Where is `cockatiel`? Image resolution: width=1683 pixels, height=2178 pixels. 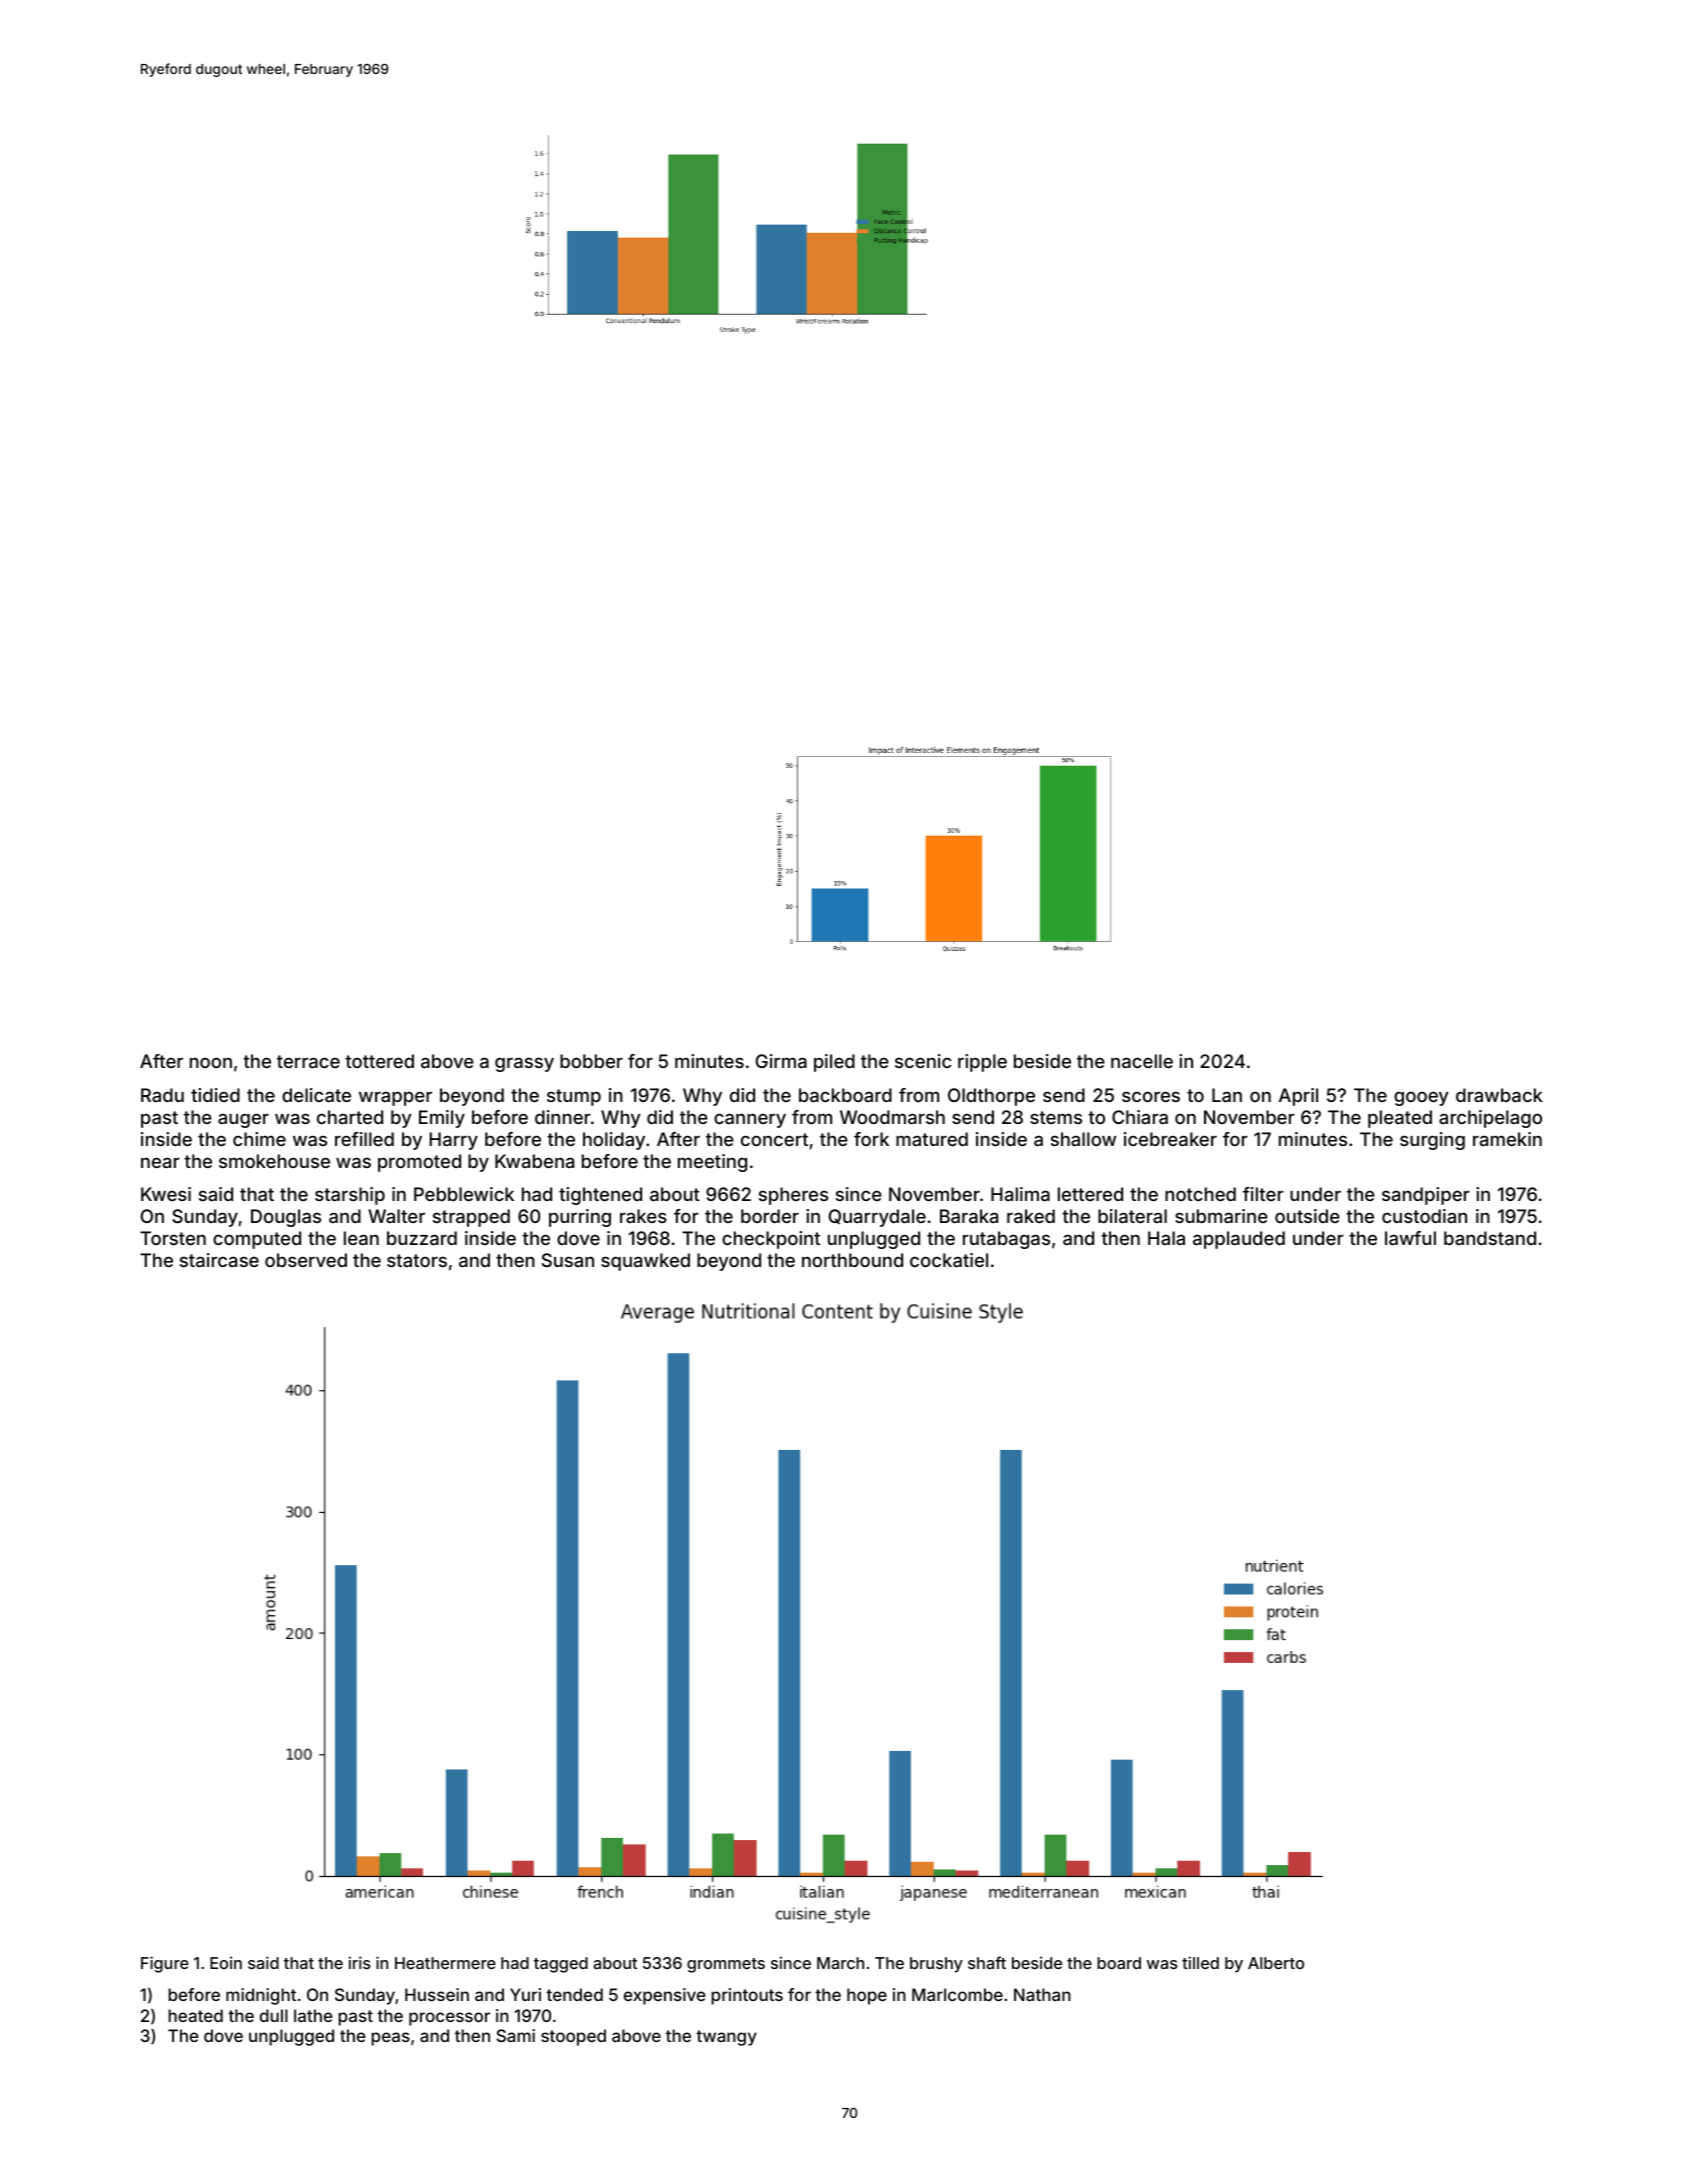 cockatiel is located at coordinates (949, 1260).
